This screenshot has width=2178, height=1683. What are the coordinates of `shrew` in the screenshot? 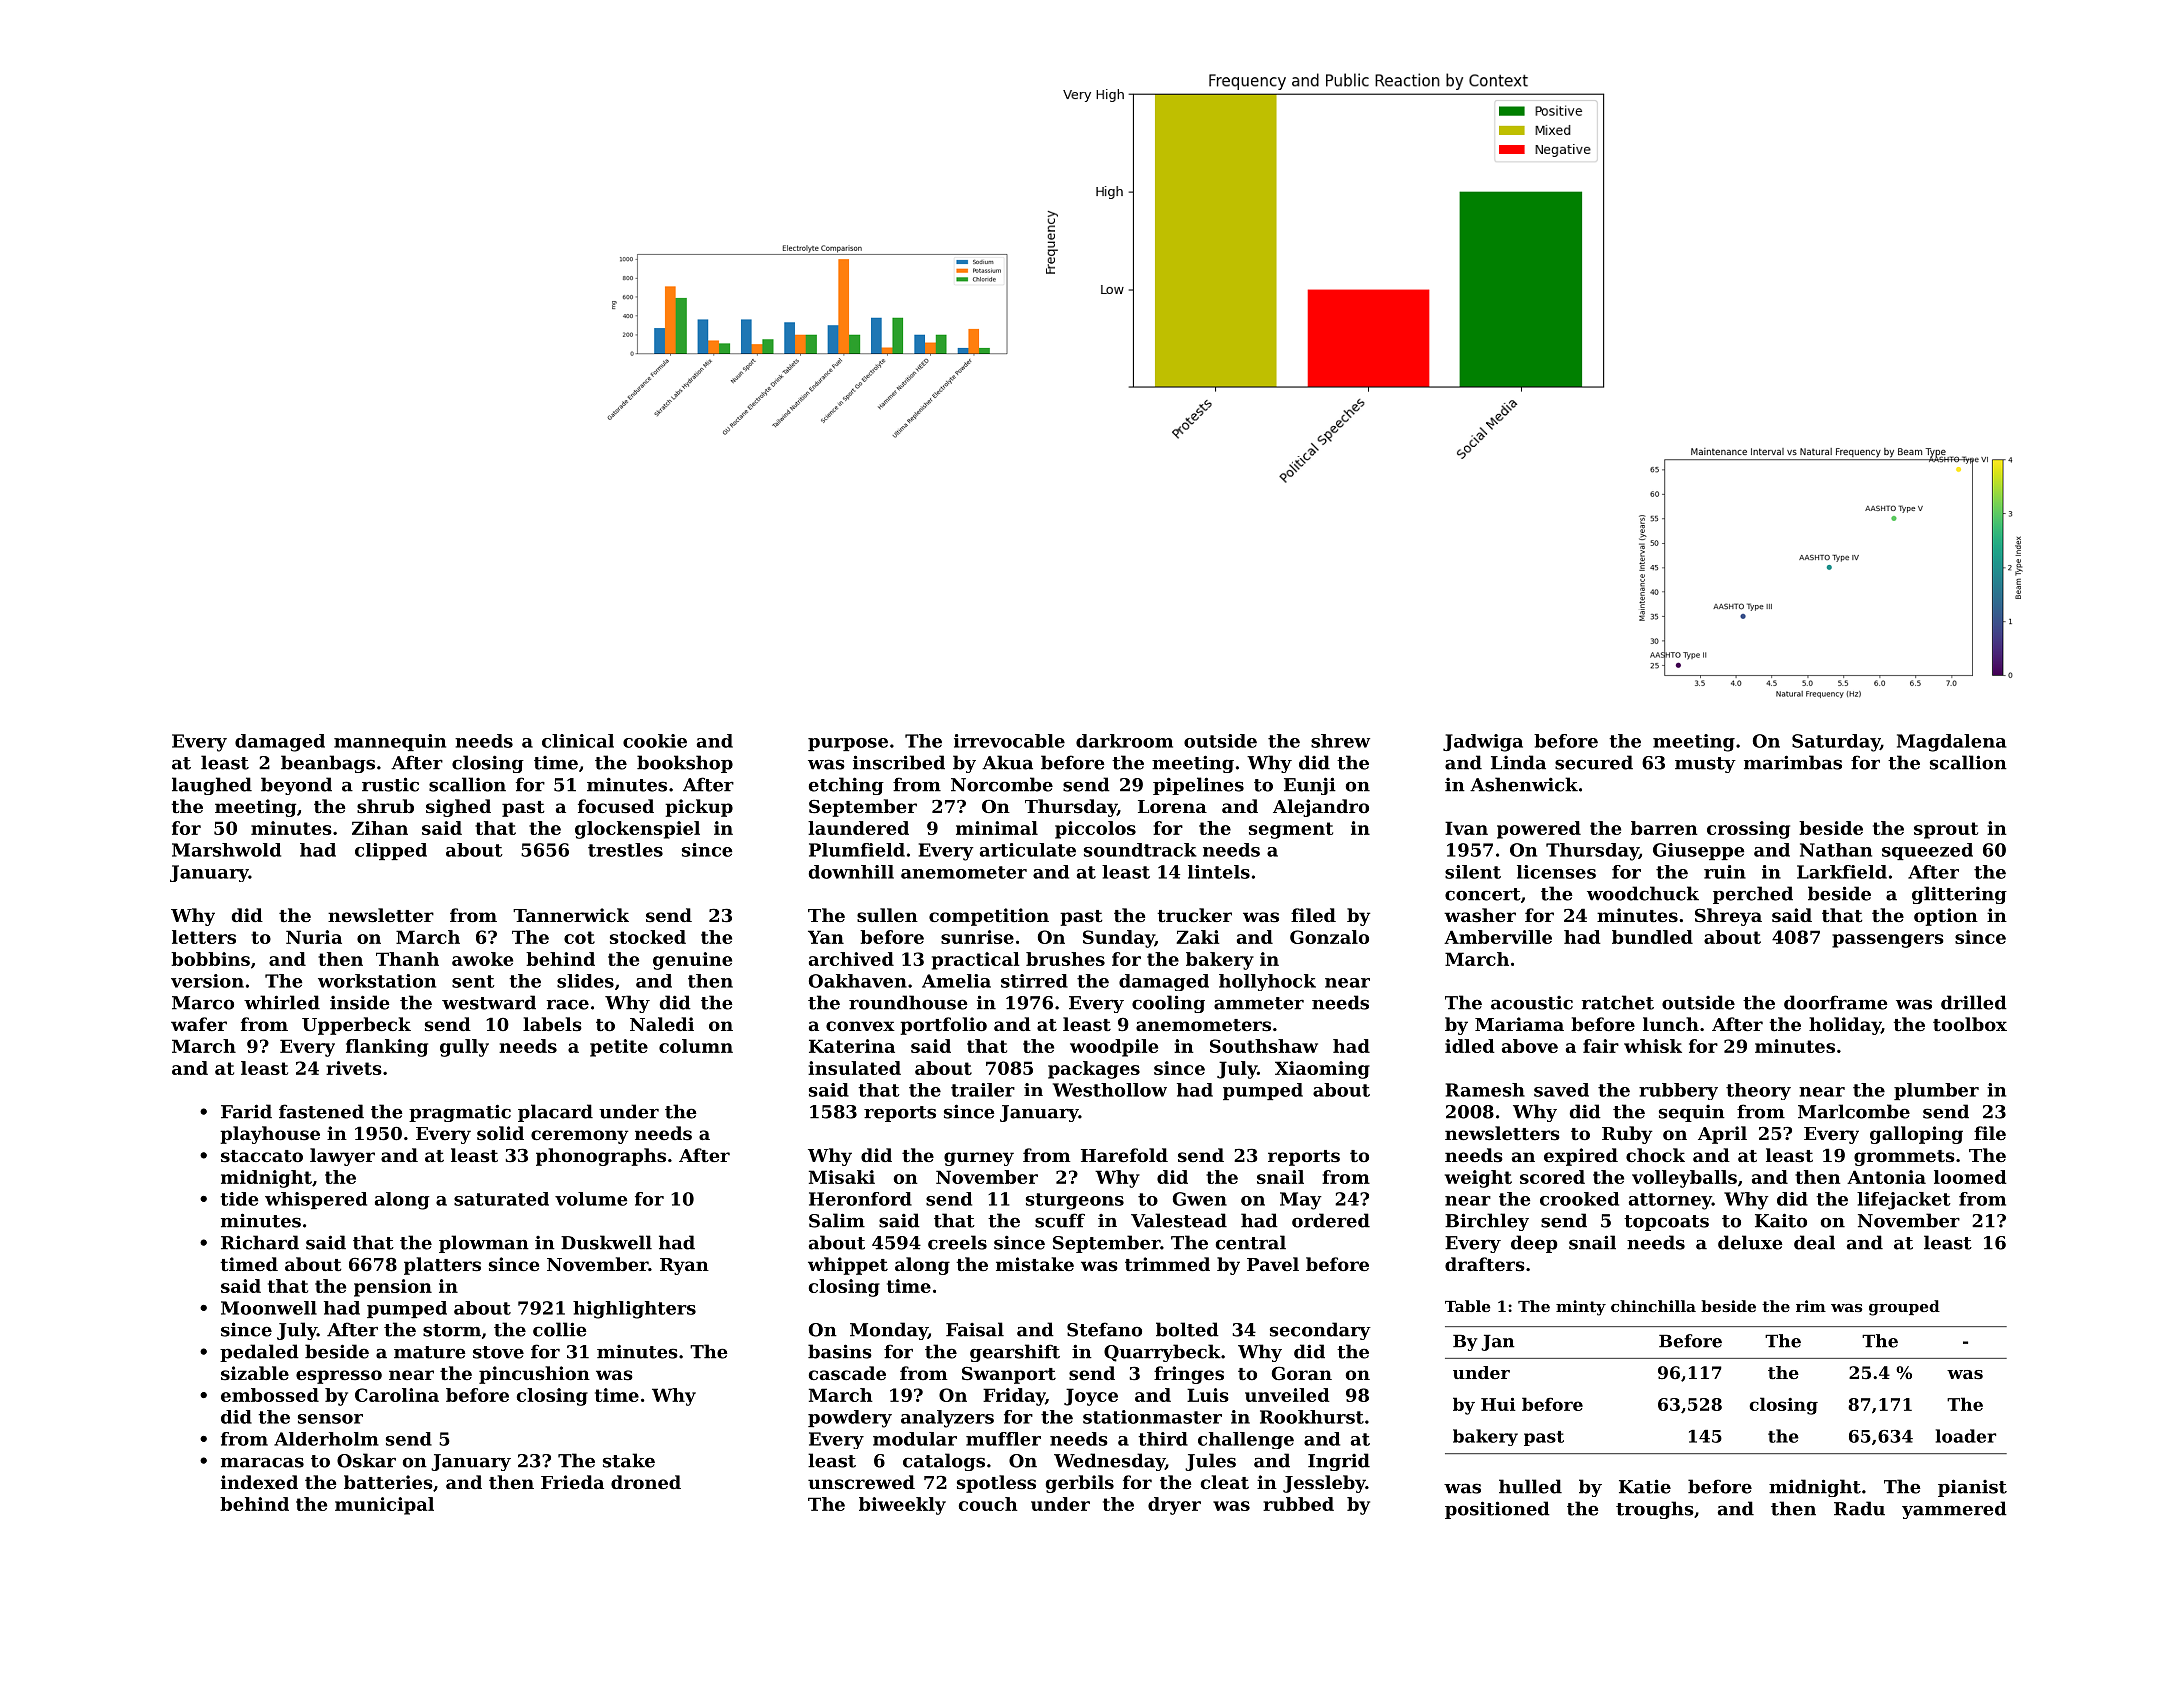 It's located at (1340, 741).
